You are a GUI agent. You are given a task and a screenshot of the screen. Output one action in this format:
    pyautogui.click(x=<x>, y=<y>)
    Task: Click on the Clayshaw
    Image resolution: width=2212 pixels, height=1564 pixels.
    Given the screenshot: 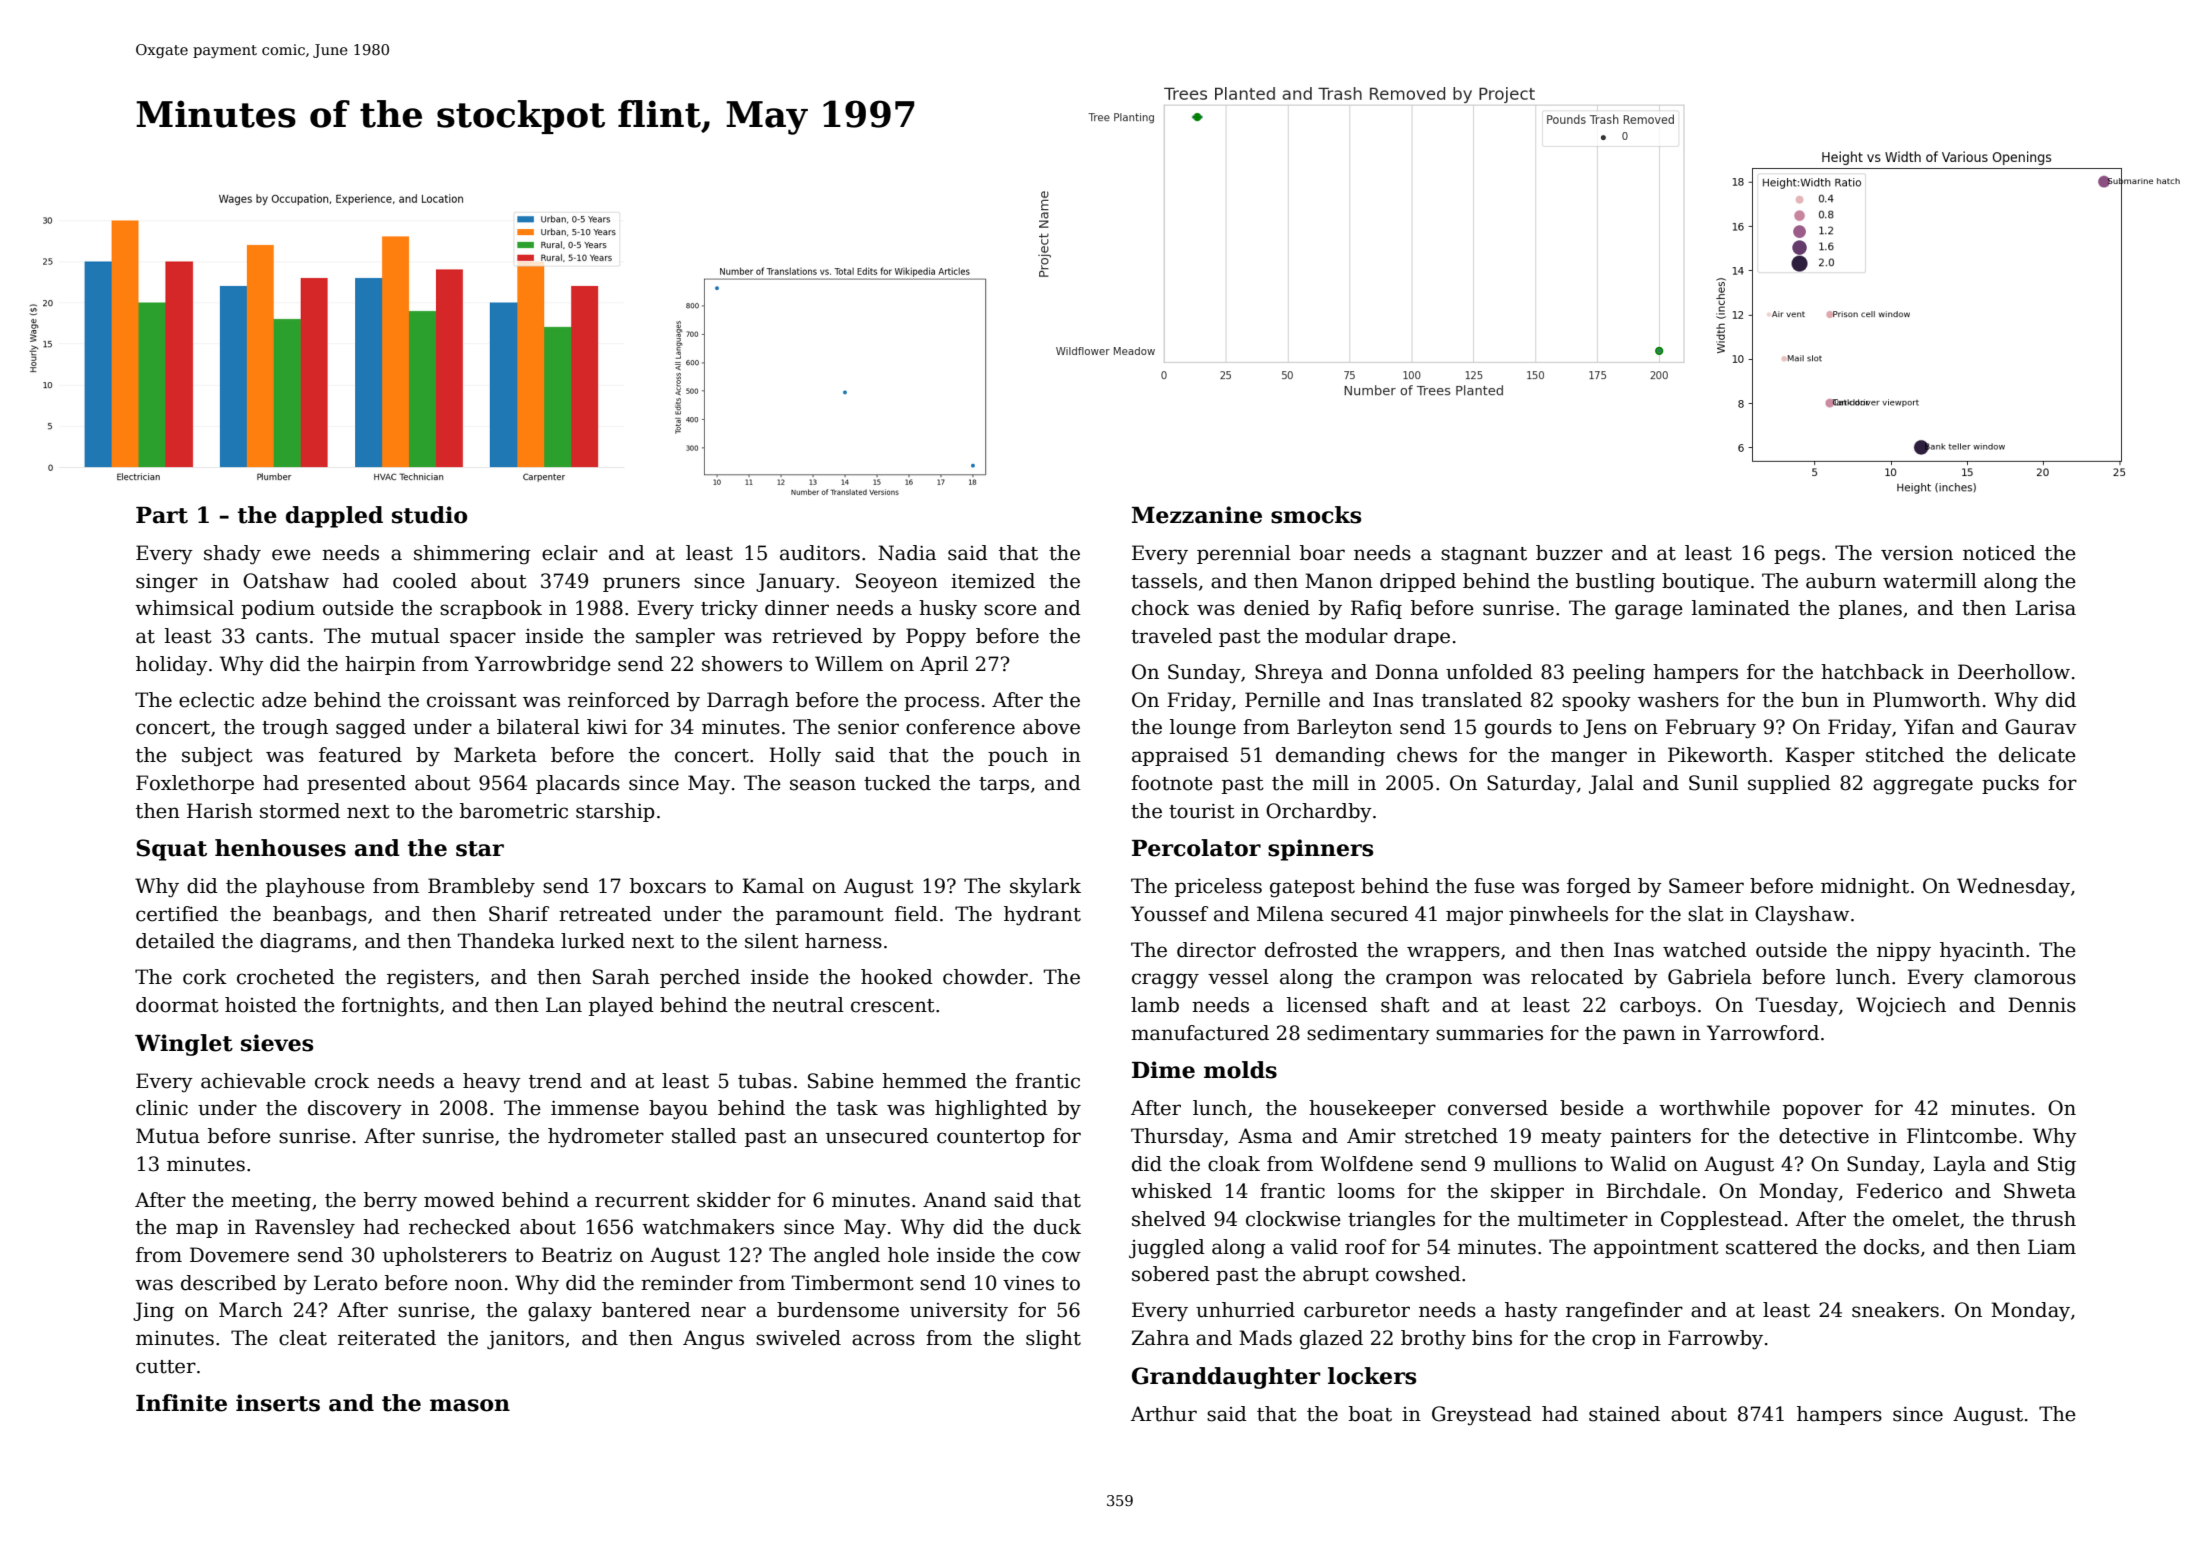 What is the action you would take?
    pyautogui.click(x=1802, y=916)
